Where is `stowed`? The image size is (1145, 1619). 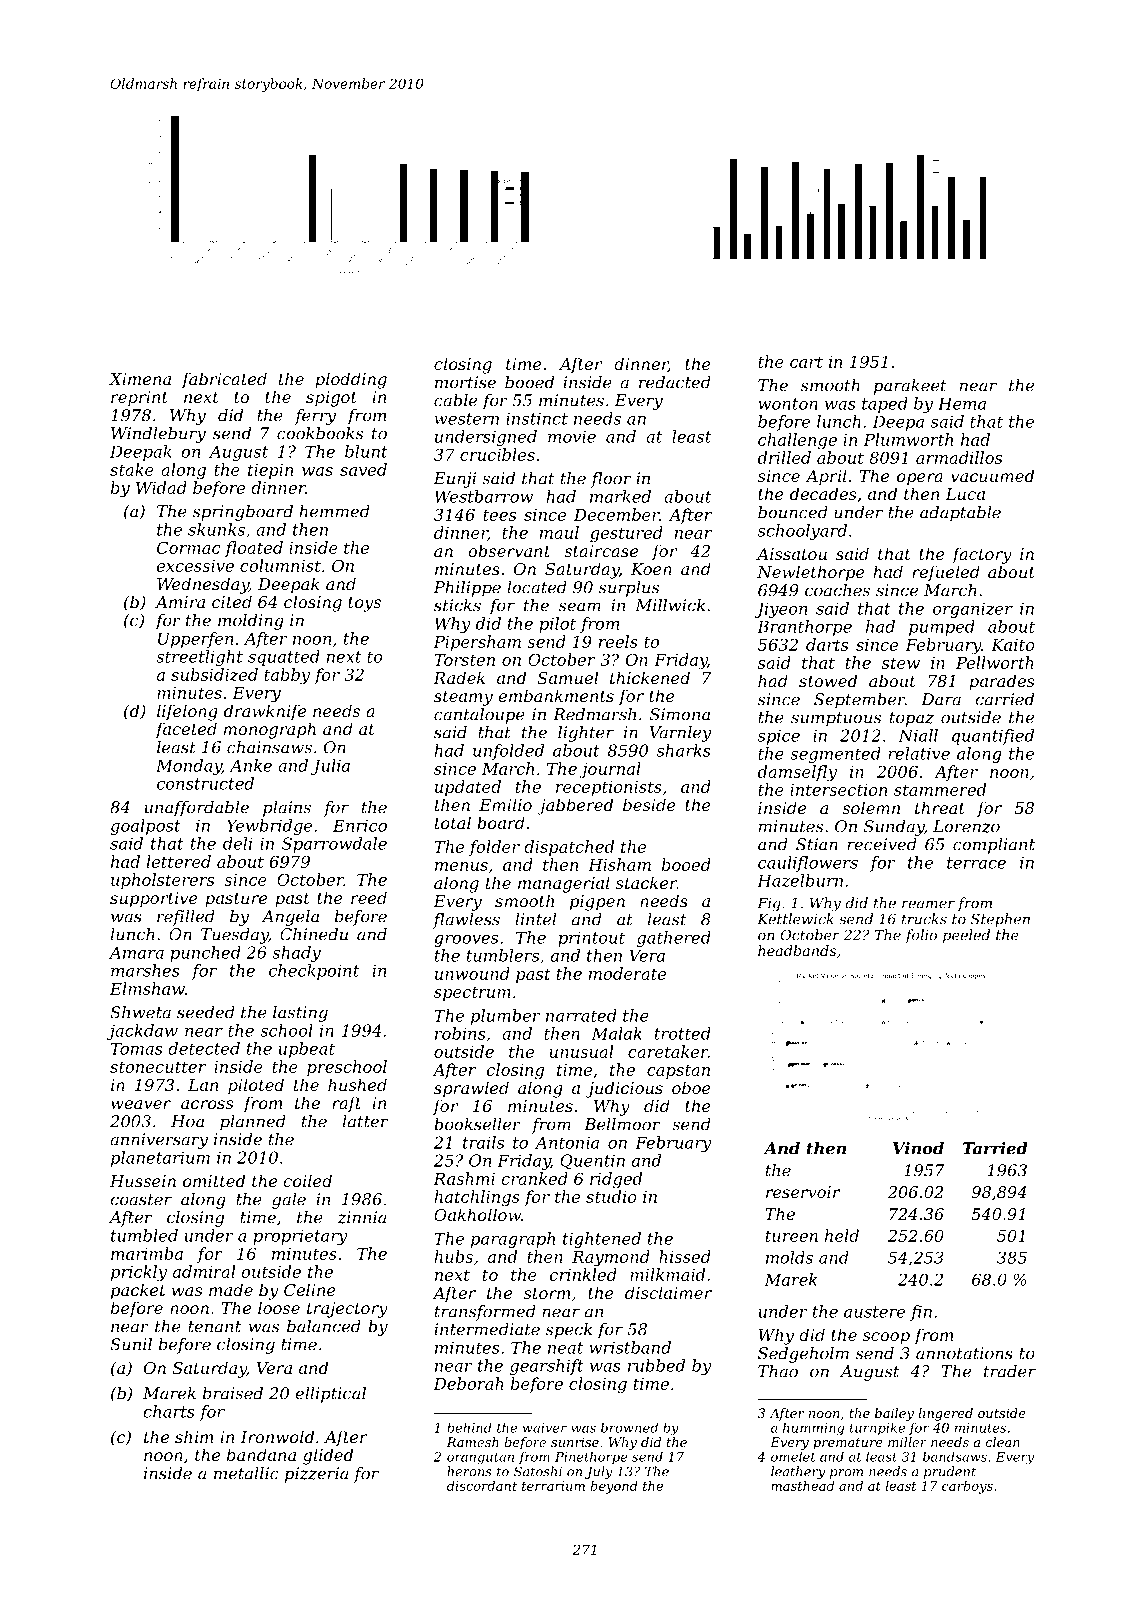
stowed is located at coordinates (828, 680).
